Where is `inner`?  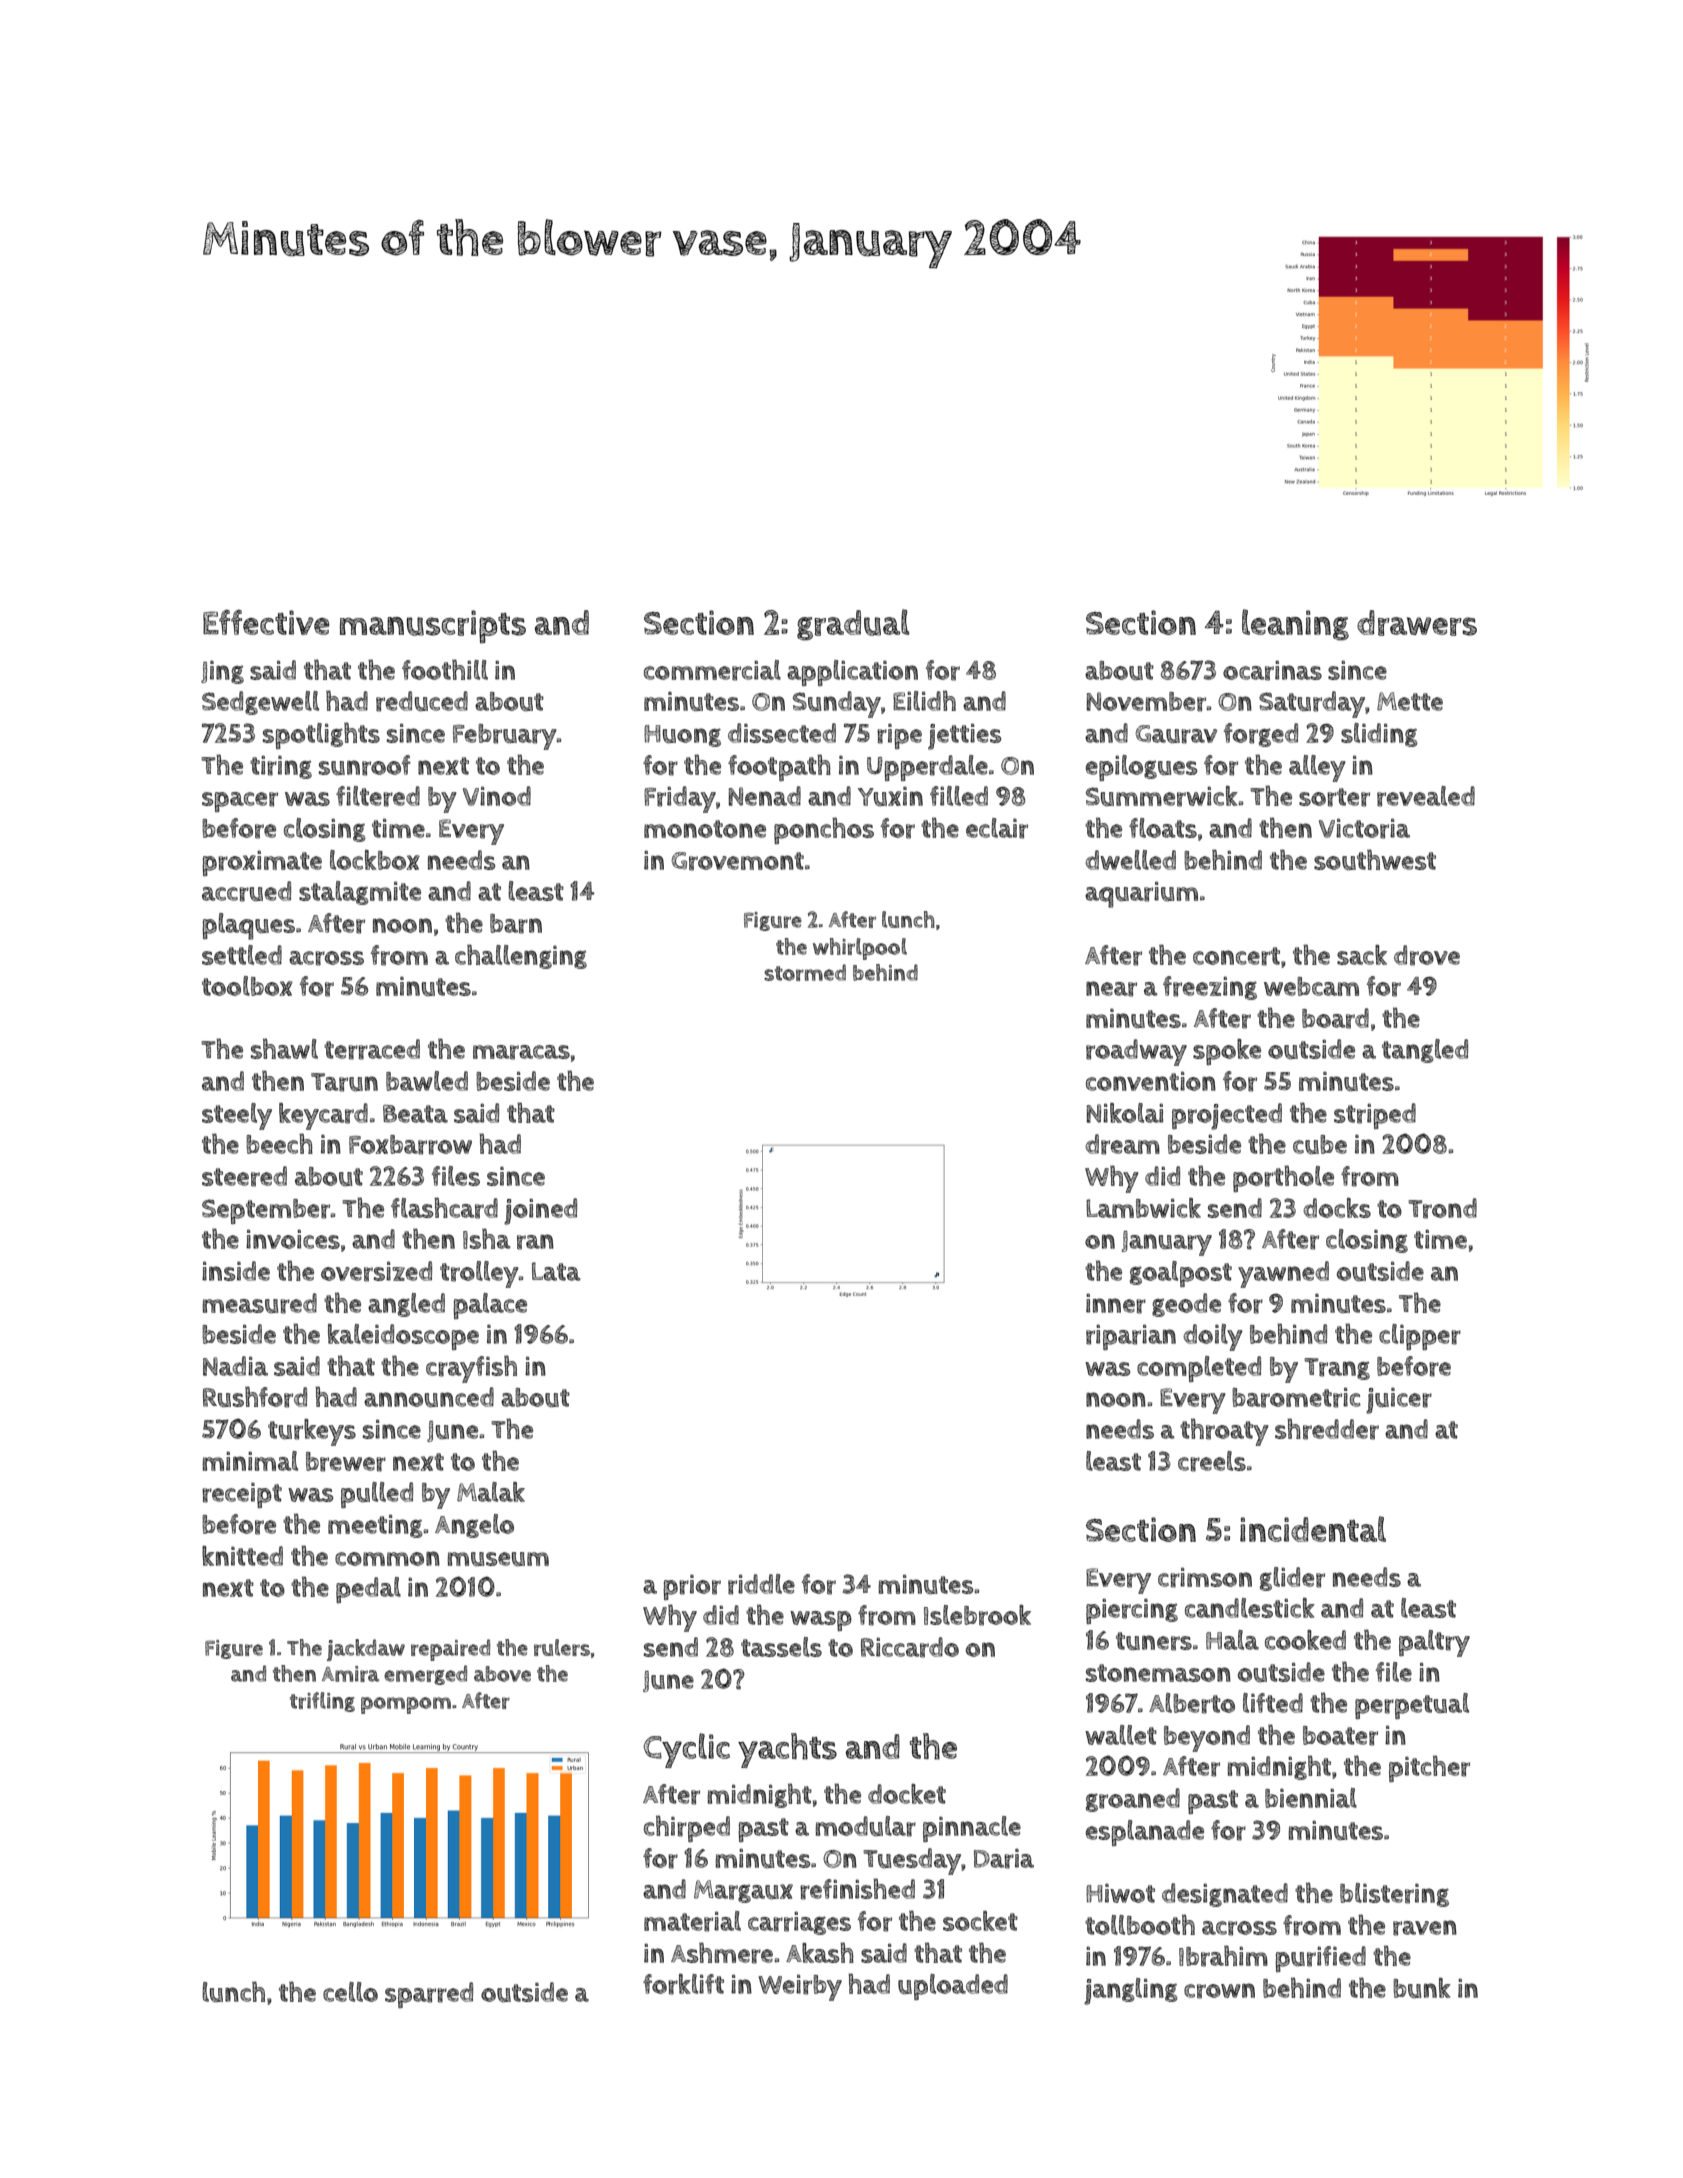 inner is located at coordinates (1116, 1303).
